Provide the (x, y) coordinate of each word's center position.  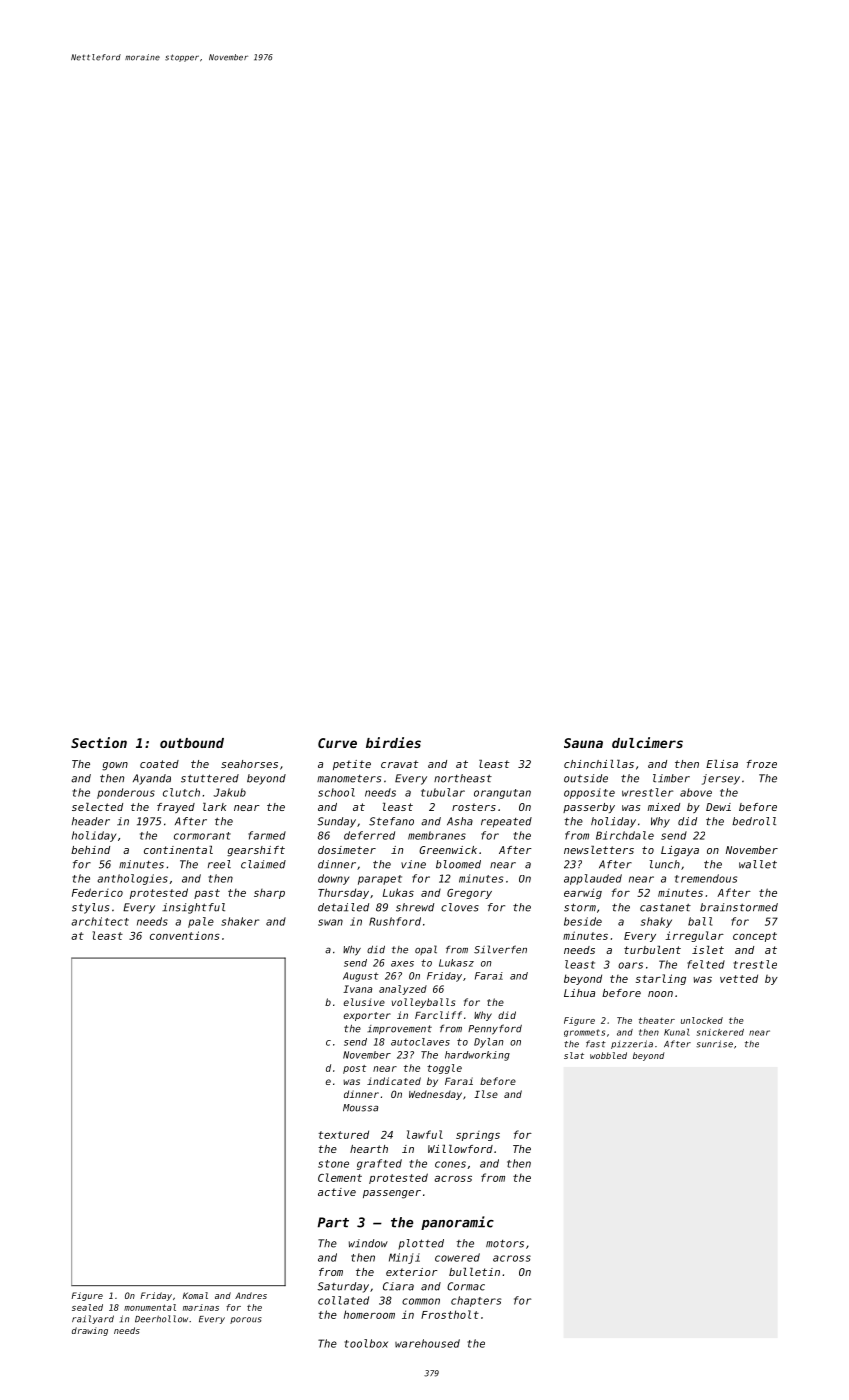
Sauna (583, 743)
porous (246, 1320)
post (354, 1069)
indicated (394, 1081)
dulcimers (647, 742)
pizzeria (632, 1044)
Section (99, 742)
